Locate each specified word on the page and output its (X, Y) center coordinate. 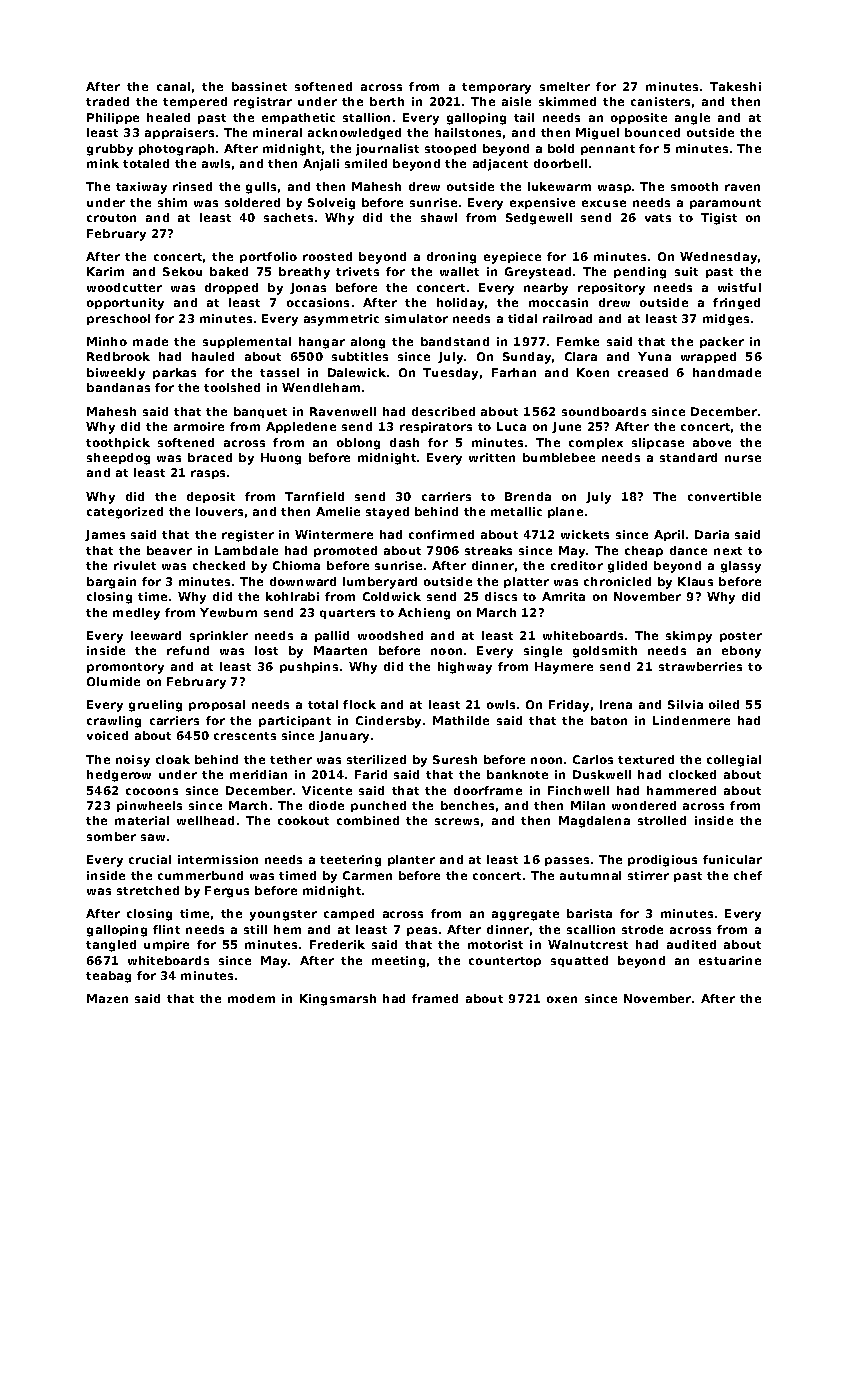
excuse (604, 203)
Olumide (113, 681)
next (728, 551)
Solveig (331, 204)
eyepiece (512, 258)
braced (210, 457)
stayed (387, 513)
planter (411, 860)
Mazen (107, 998)
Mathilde (461, 720)
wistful (739, 287)
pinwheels (149, 806)
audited (691, 944)
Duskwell (602, 774)
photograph (176, 150)
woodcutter (124, 287)
